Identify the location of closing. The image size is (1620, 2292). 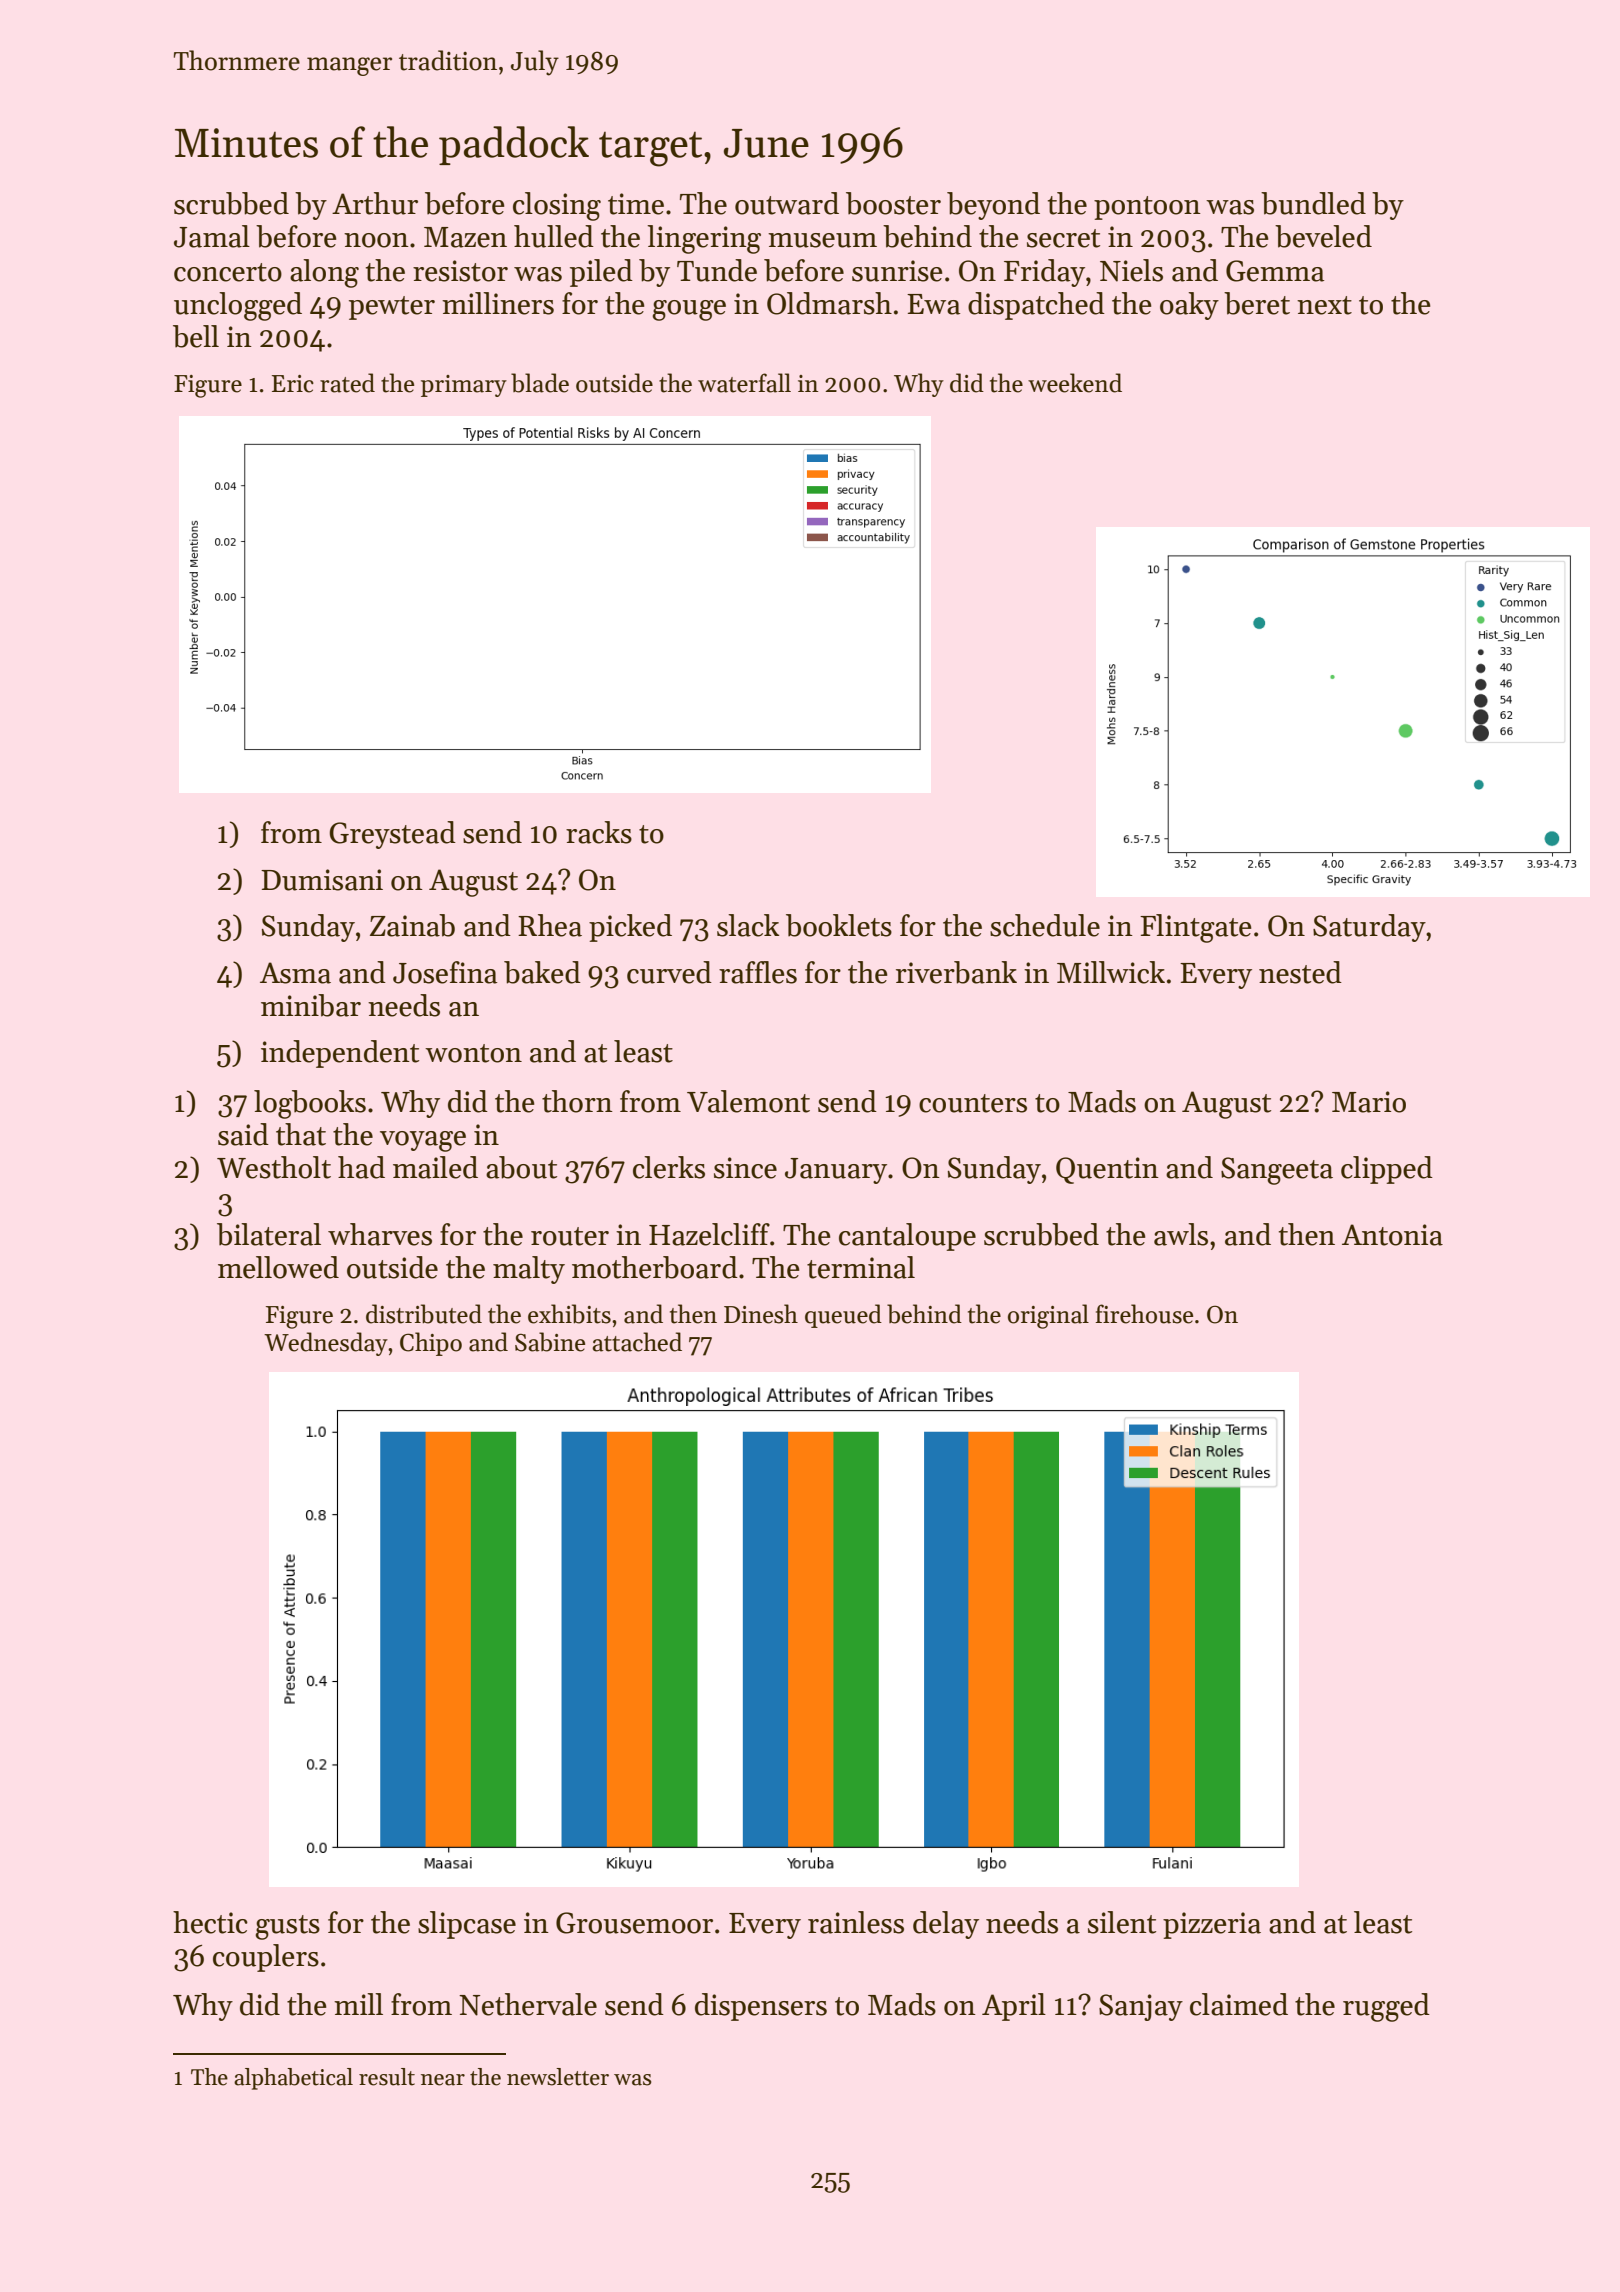
(557, 206).
